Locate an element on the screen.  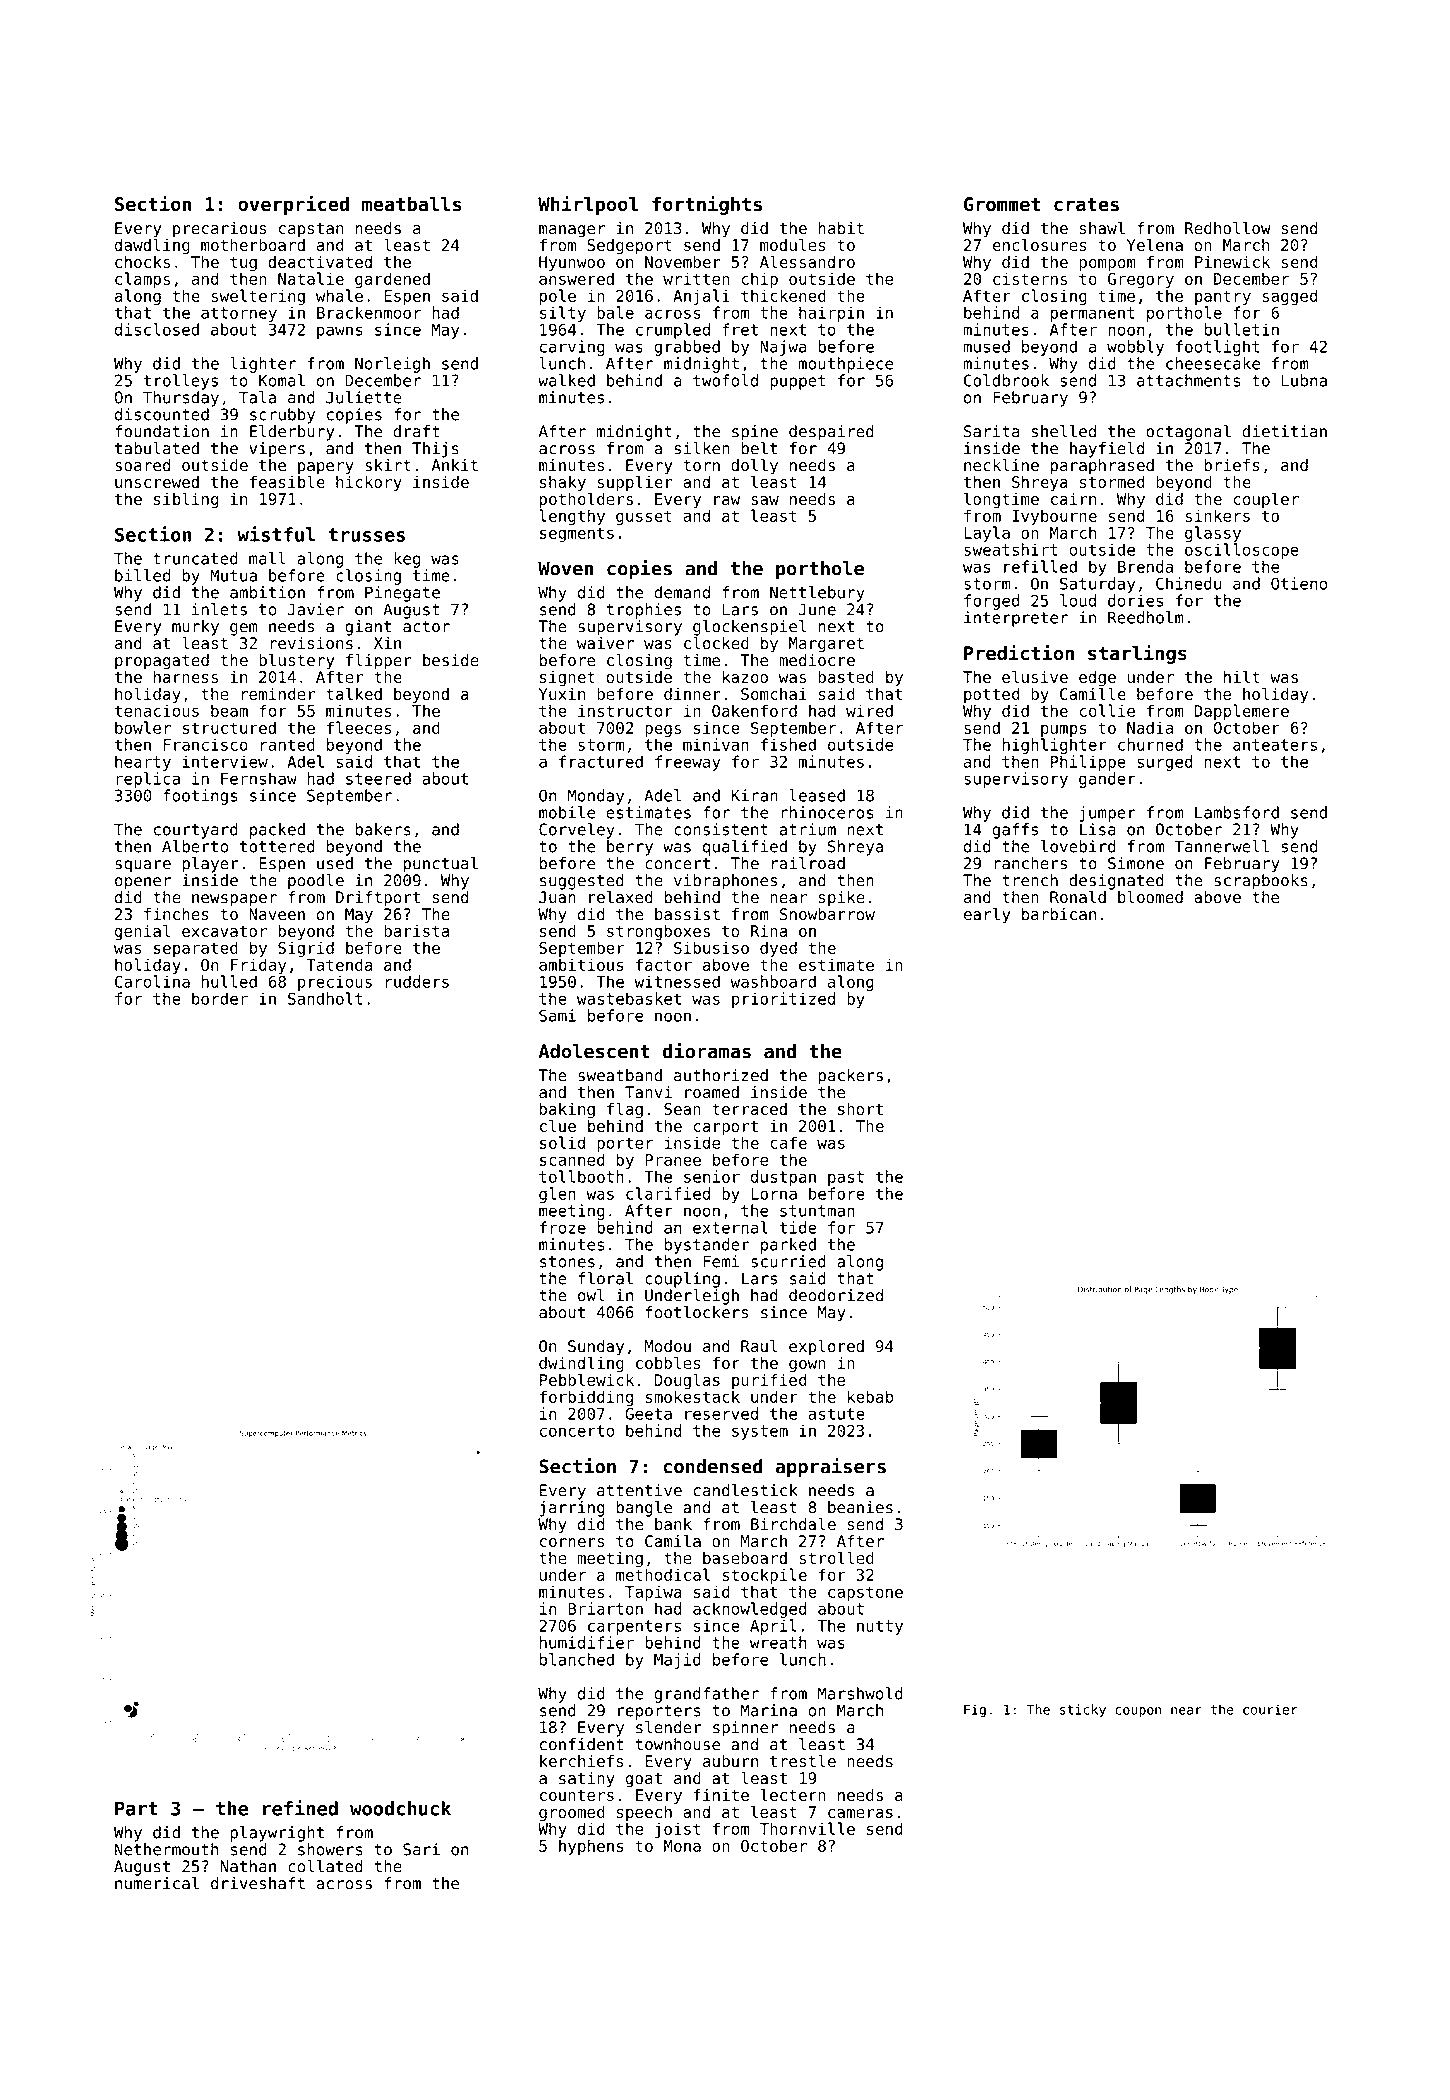
overpriced is located at coordinates (293, 205).
